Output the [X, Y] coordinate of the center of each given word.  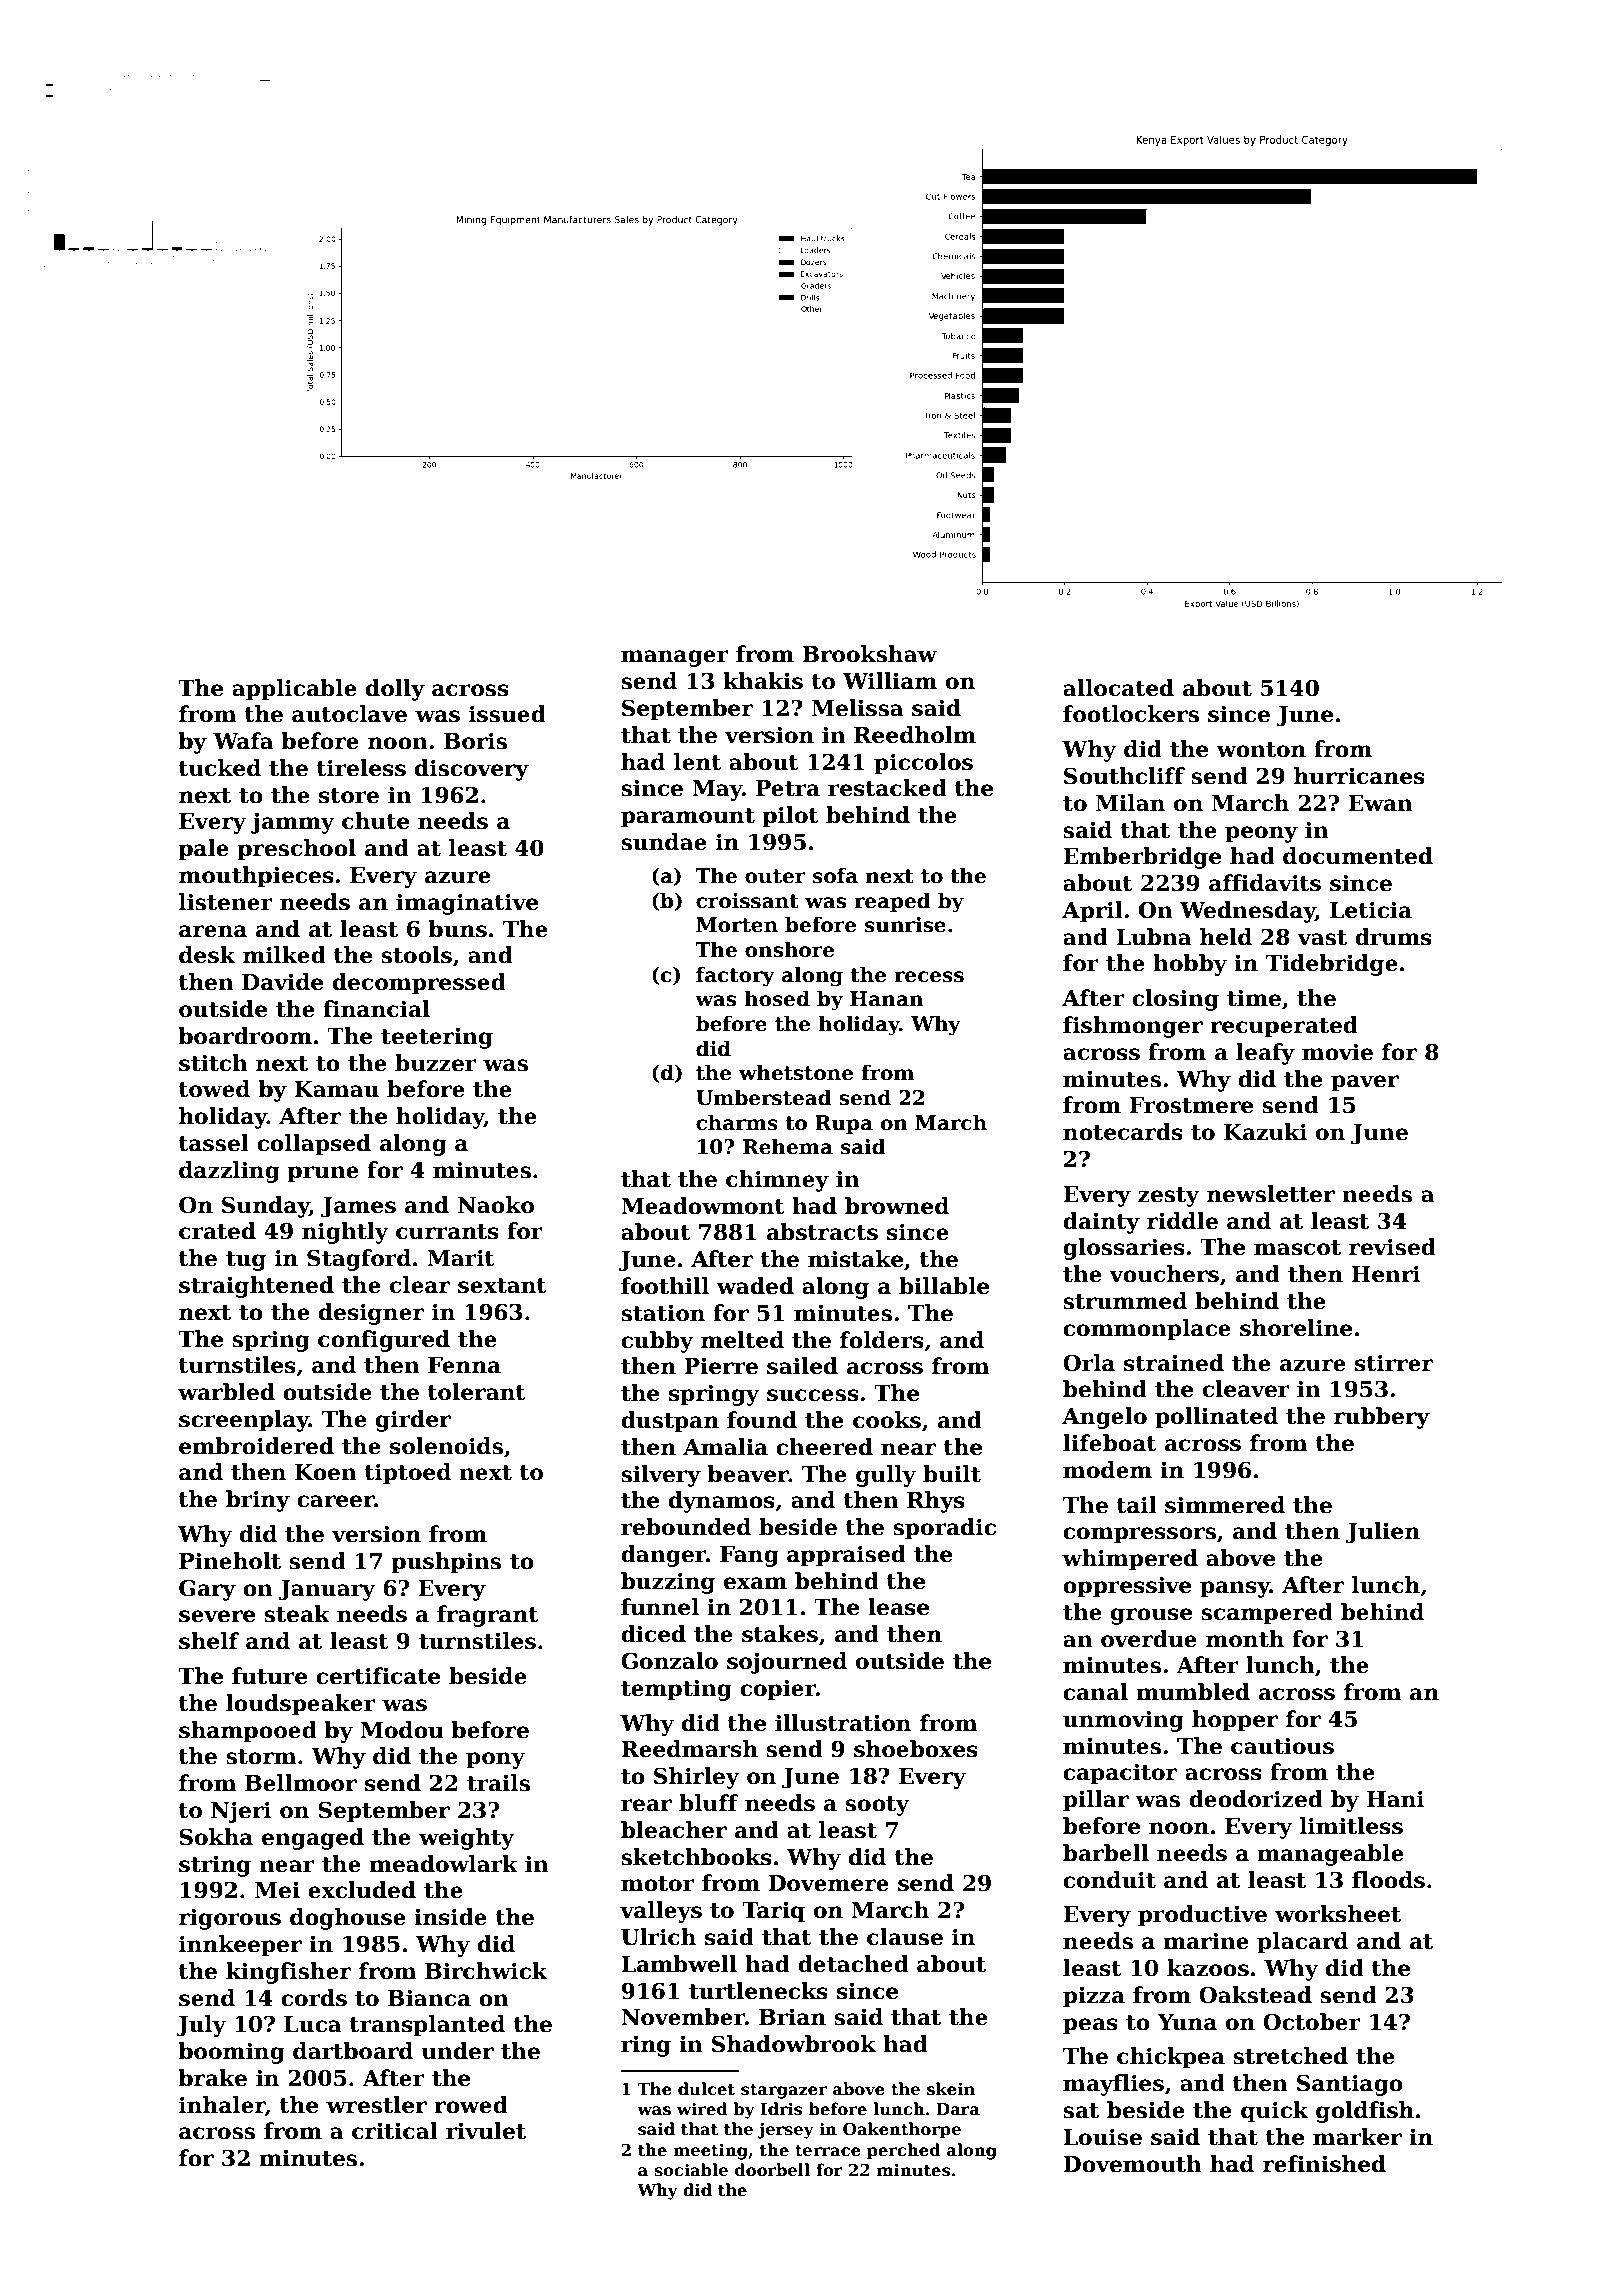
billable [944, 1286]
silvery [661, 1476]
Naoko [496, 1205]
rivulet [486, 2131]
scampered [1267, 1614]
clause [905, 1937]
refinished [1324, 2164]
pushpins [446, 1563]
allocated [1118, 688]
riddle [1182, 1221]
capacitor [1120, 1774]
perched [904, 2151]
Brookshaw [869, 654]
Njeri [241, 1812]
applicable [294, 690]
